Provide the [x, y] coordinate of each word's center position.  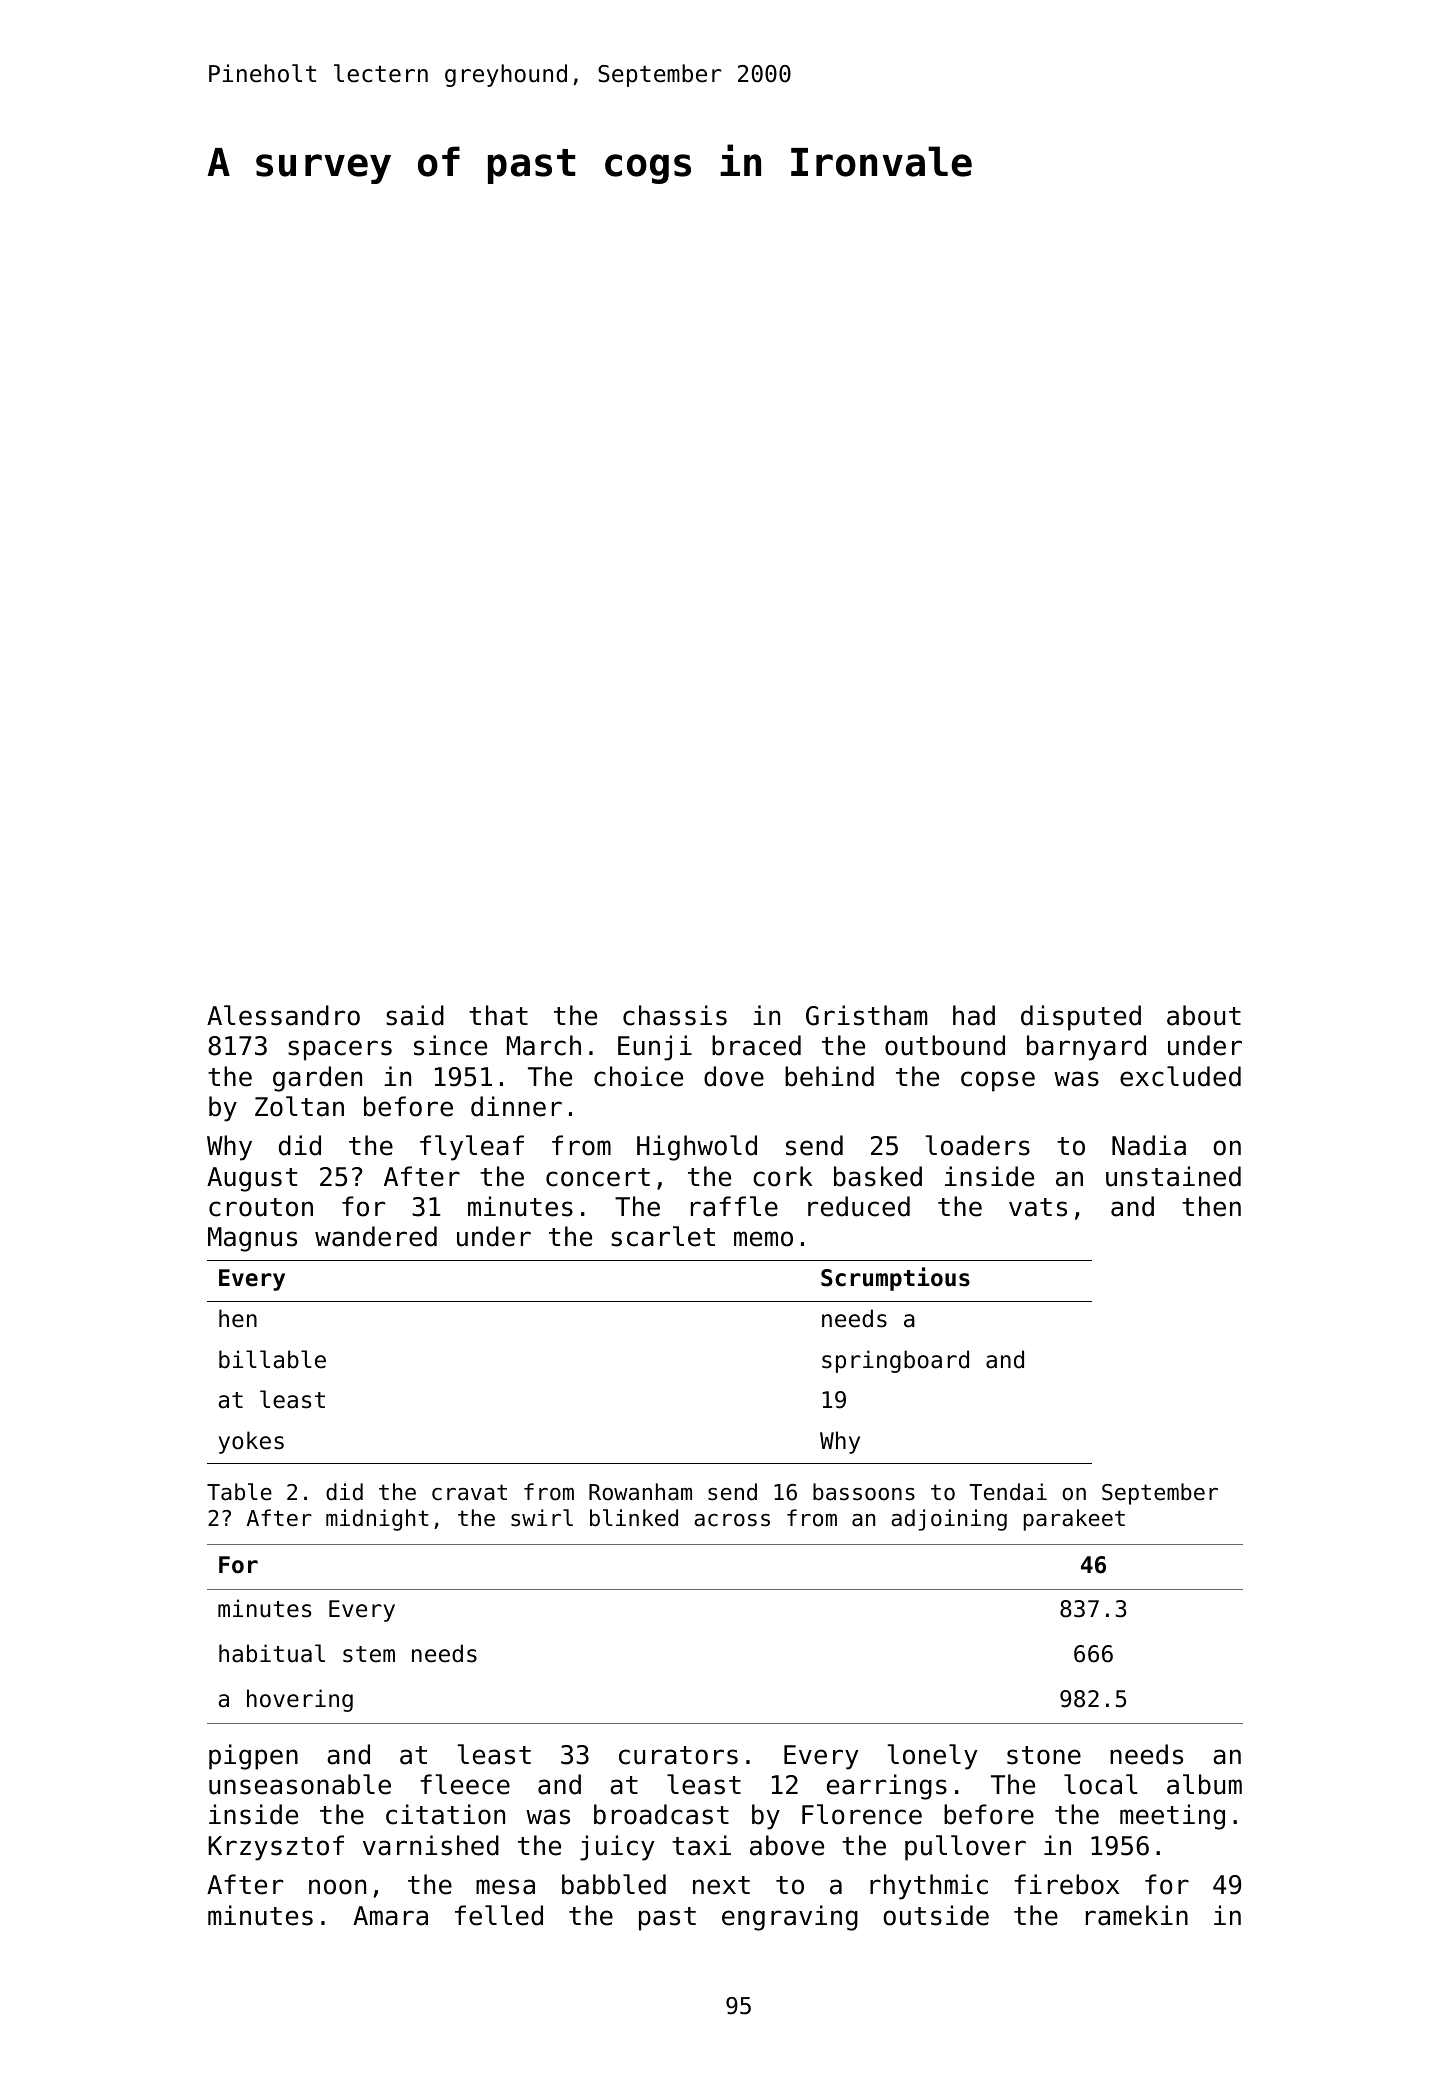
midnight [377, 1520]
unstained [1173, 1176]
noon [337, 1887]
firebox [1066, 1884]
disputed [1081, 1018]
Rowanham [640, 1492]
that [498, 1015]
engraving [790, 1918]
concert [598, 1177]
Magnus [252, 1239]
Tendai [1008, 1492]
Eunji [655, 1048]
